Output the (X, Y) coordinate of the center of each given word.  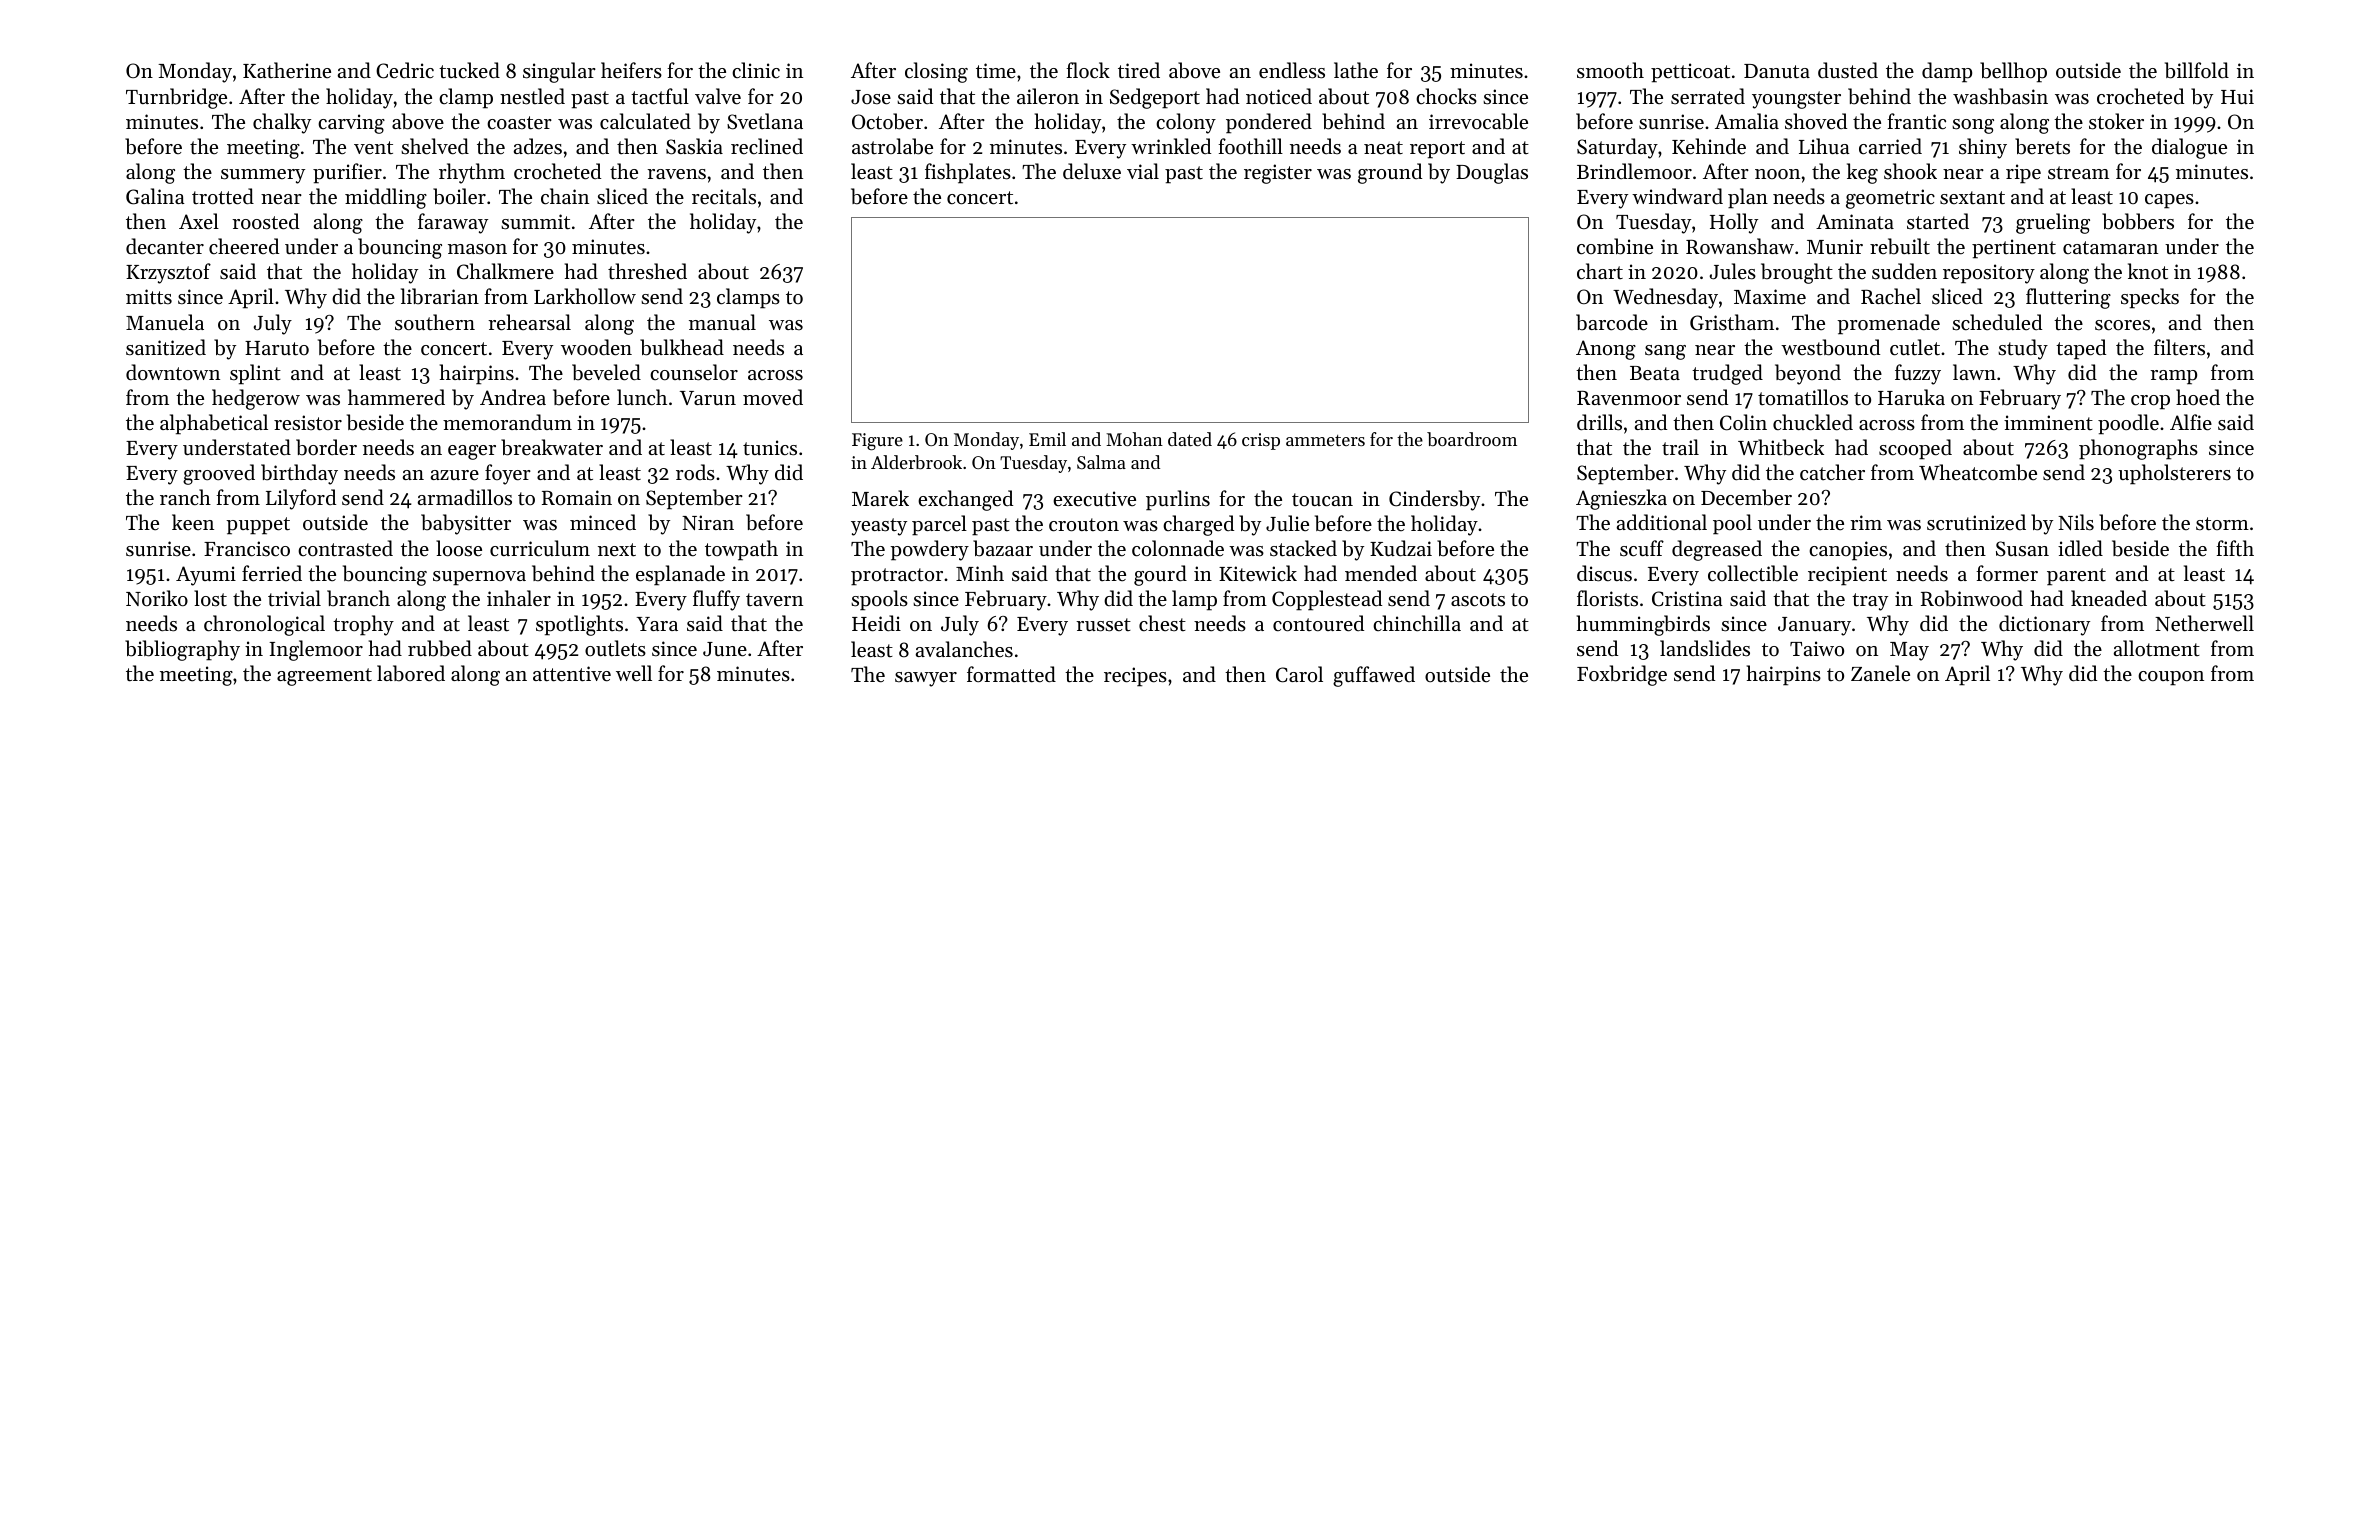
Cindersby (1434, 500)
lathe (1356, 70)
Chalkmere (505, 271)
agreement (324, 677)
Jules (1733, 271)
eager (472, 452)
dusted (1848, 70)
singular (559, 72)
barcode (1612, 322)
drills (1599, 422)
